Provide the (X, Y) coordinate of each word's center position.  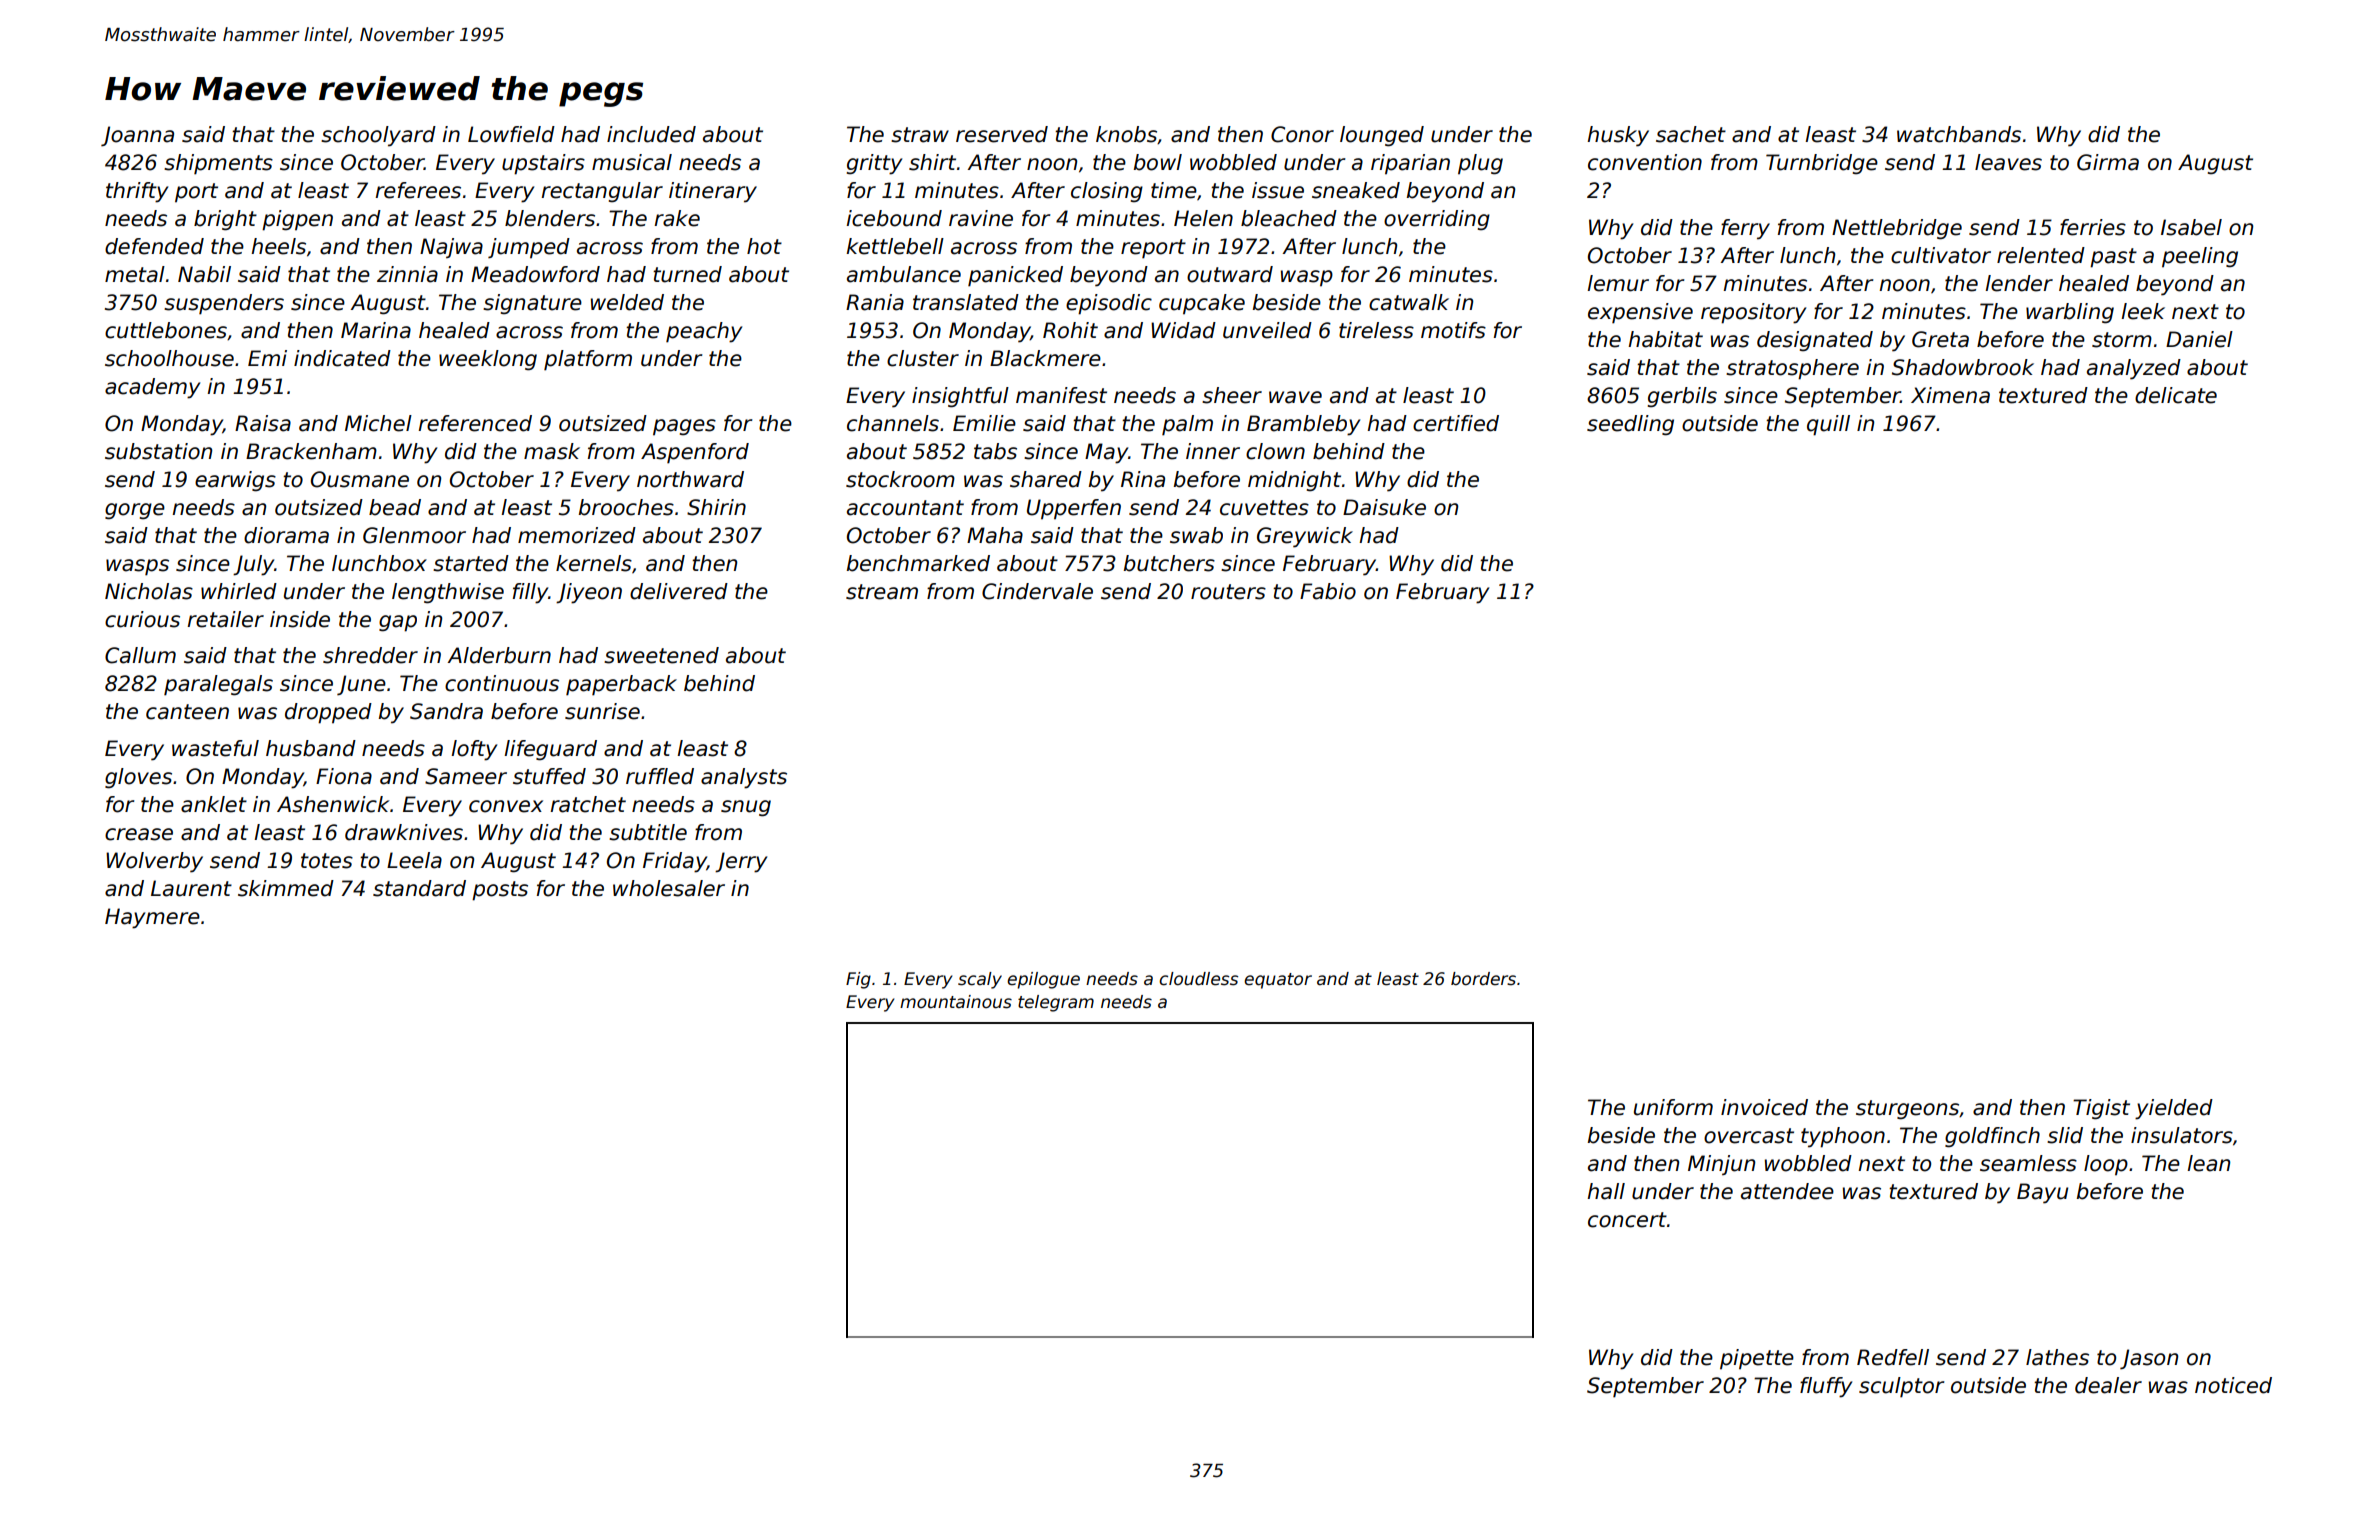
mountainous (956, 1002)
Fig (858, 980)
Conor (1302, 134)
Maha (995, 535)
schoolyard (378, 136)
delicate (2176, 395)
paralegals (218, 685)
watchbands (1959, 134)
